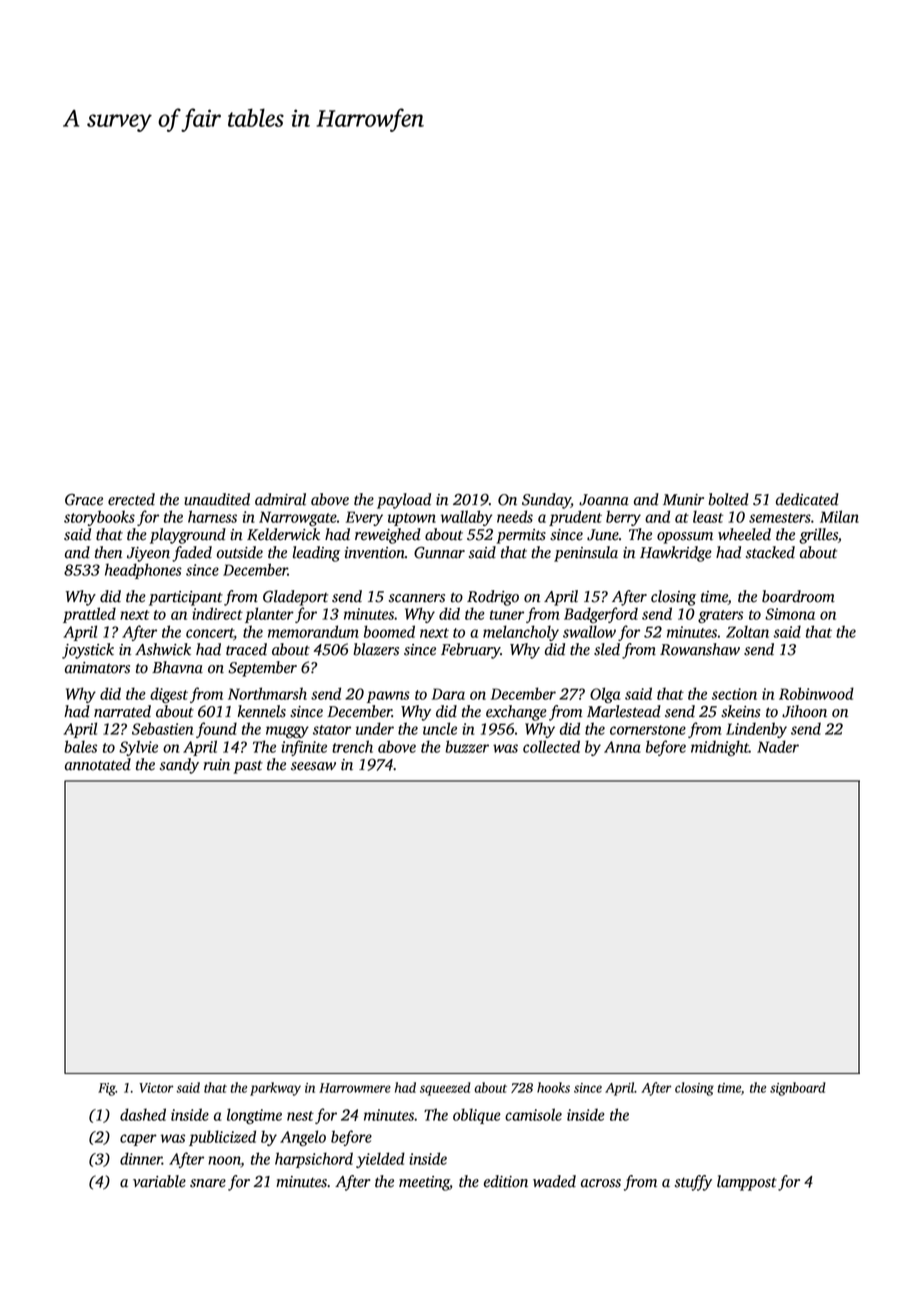  Describe the element at coordinates (380, 1160) in the document. I see `yielded` at that location.
